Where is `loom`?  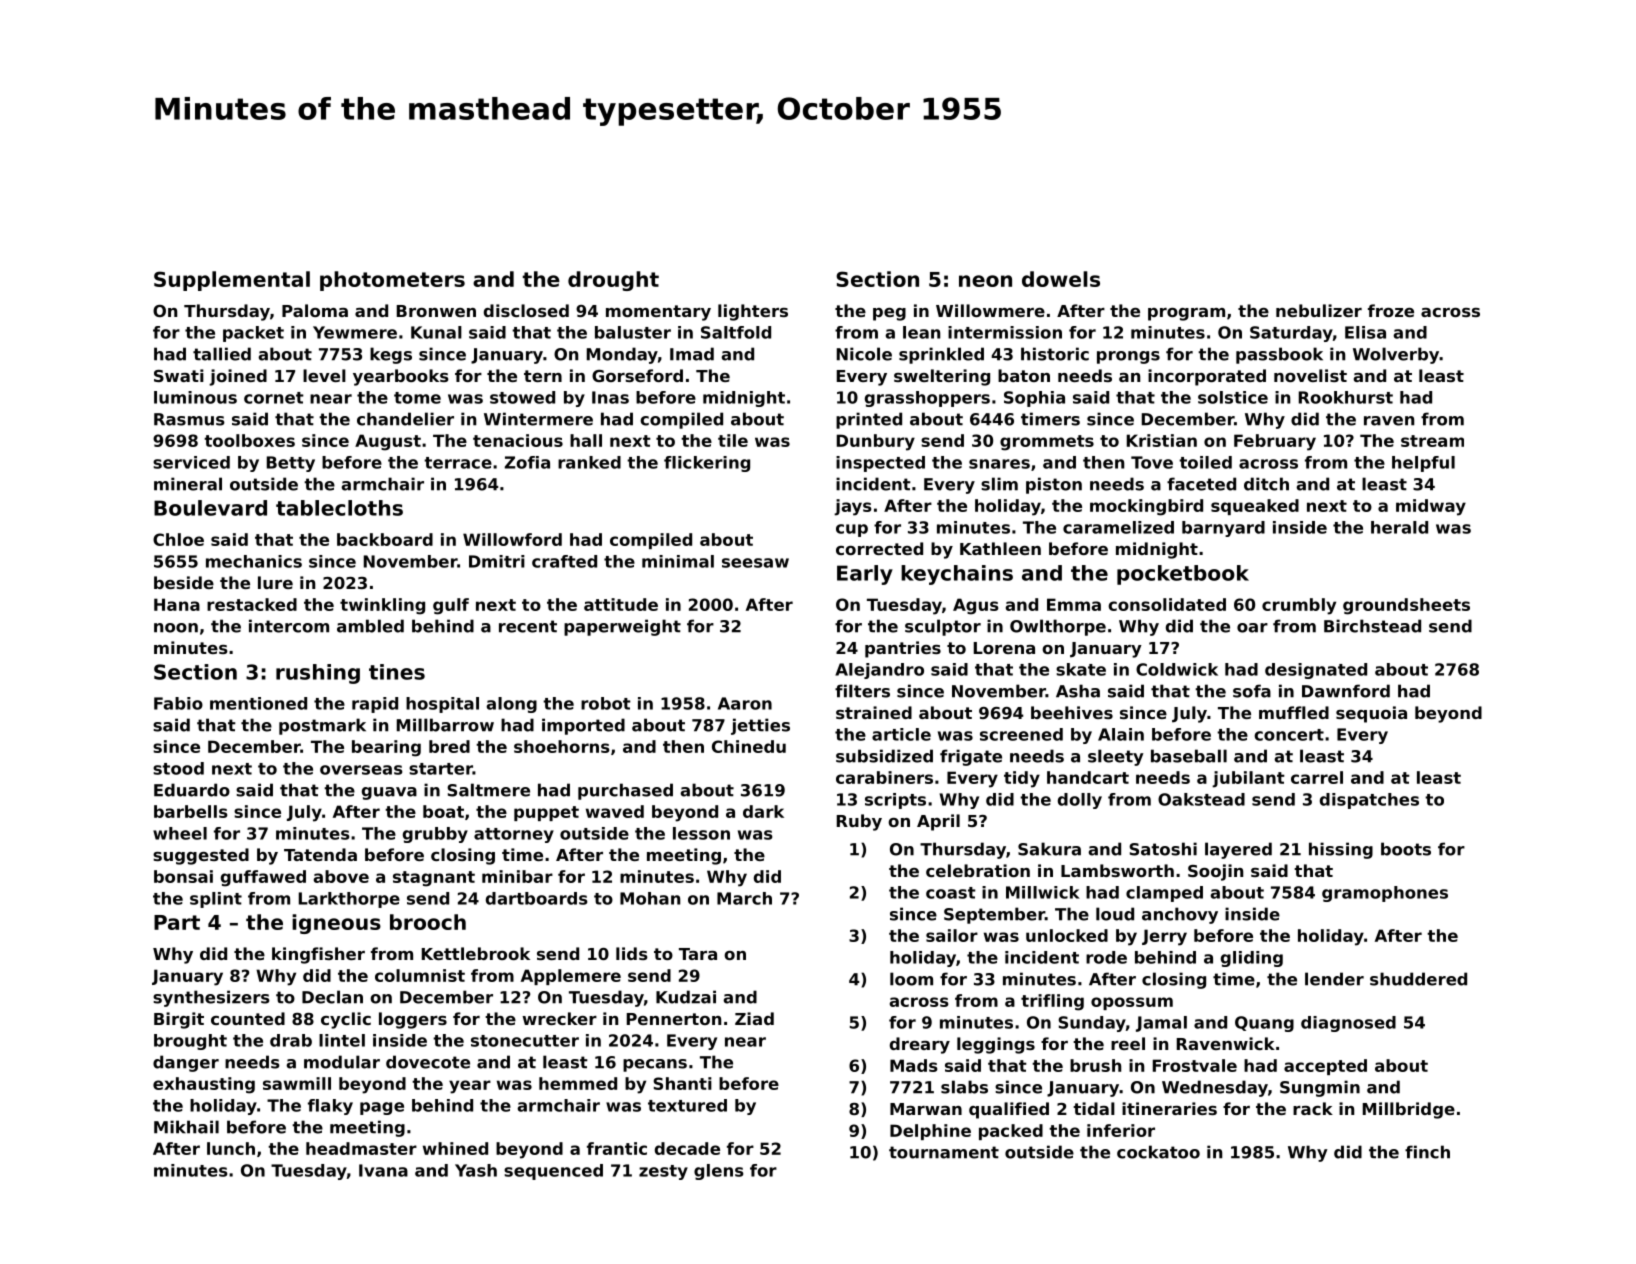 loom is located at coordinates (911, 979).
